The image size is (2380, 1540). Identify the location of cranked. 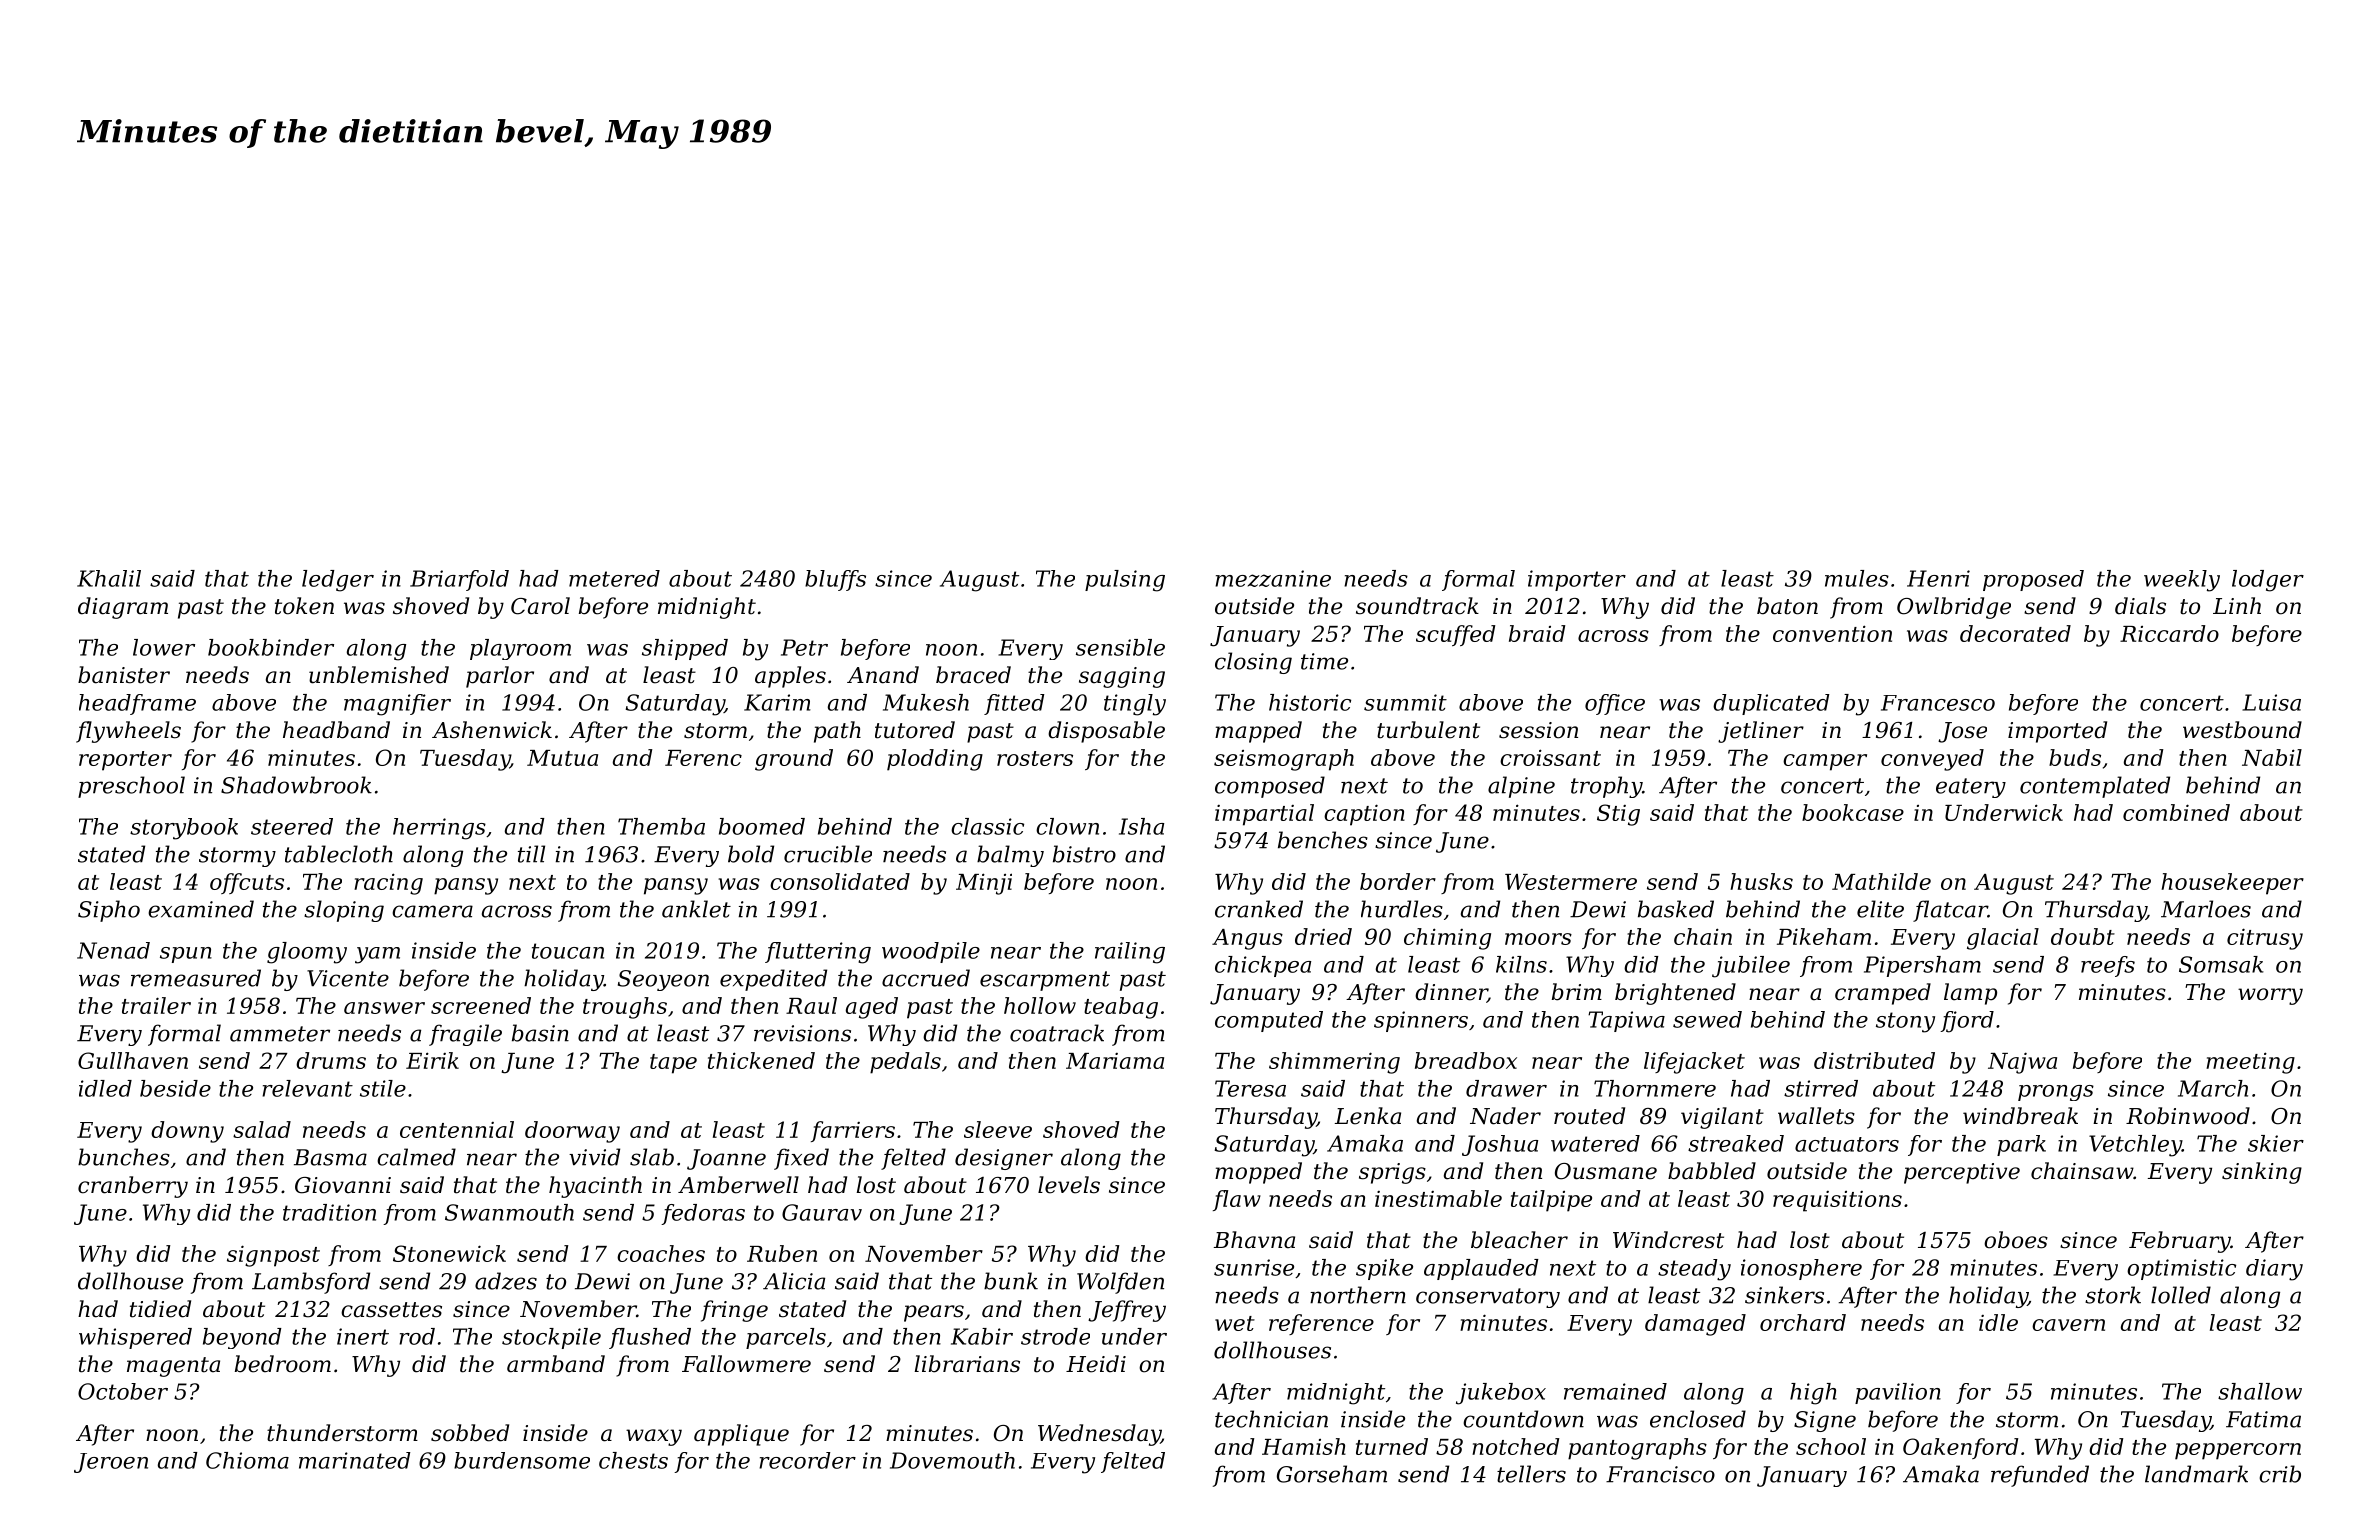
(1259, 909).
